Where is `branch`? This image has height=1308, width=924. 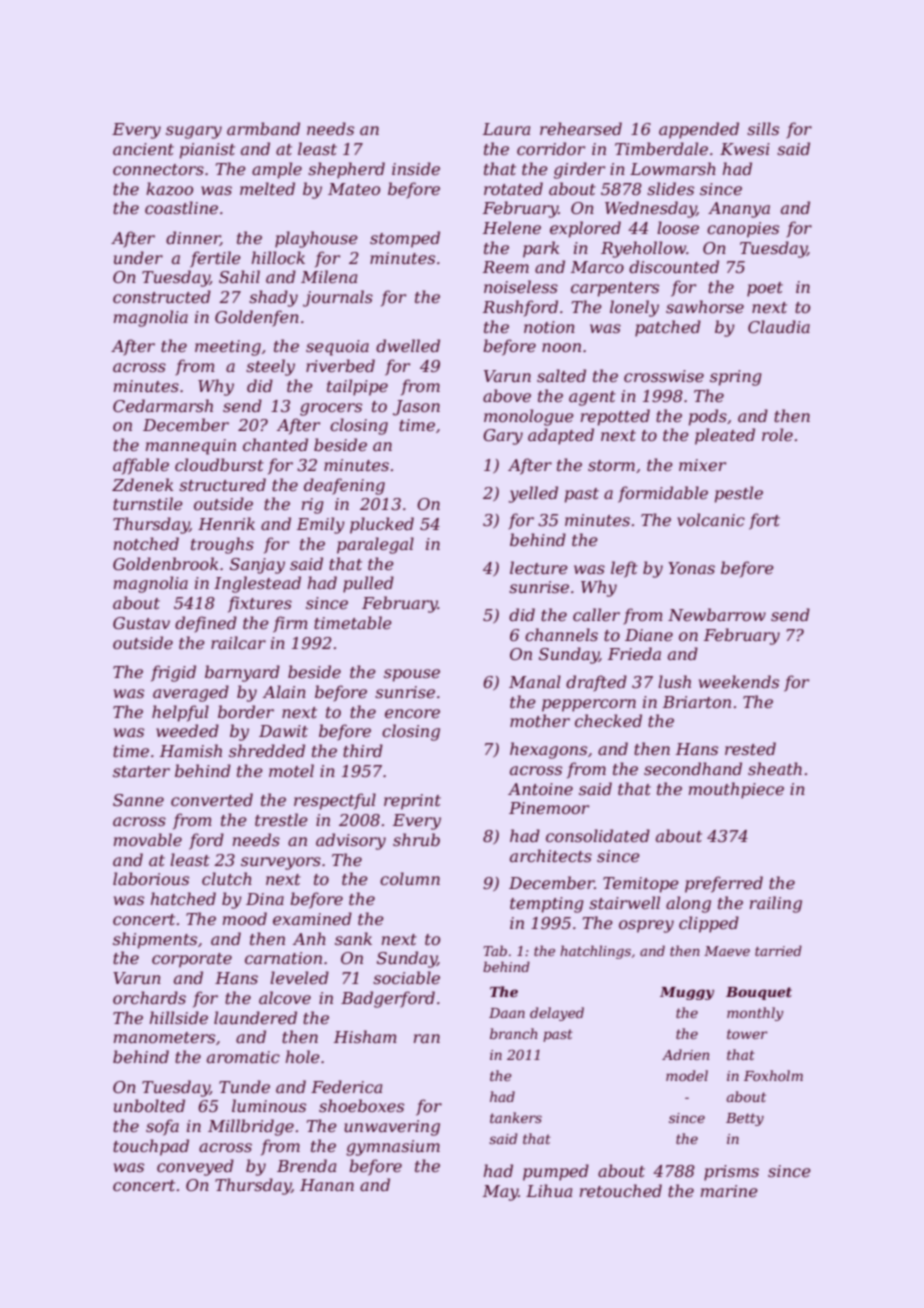
branch is located at coordinates (513, 1033).
